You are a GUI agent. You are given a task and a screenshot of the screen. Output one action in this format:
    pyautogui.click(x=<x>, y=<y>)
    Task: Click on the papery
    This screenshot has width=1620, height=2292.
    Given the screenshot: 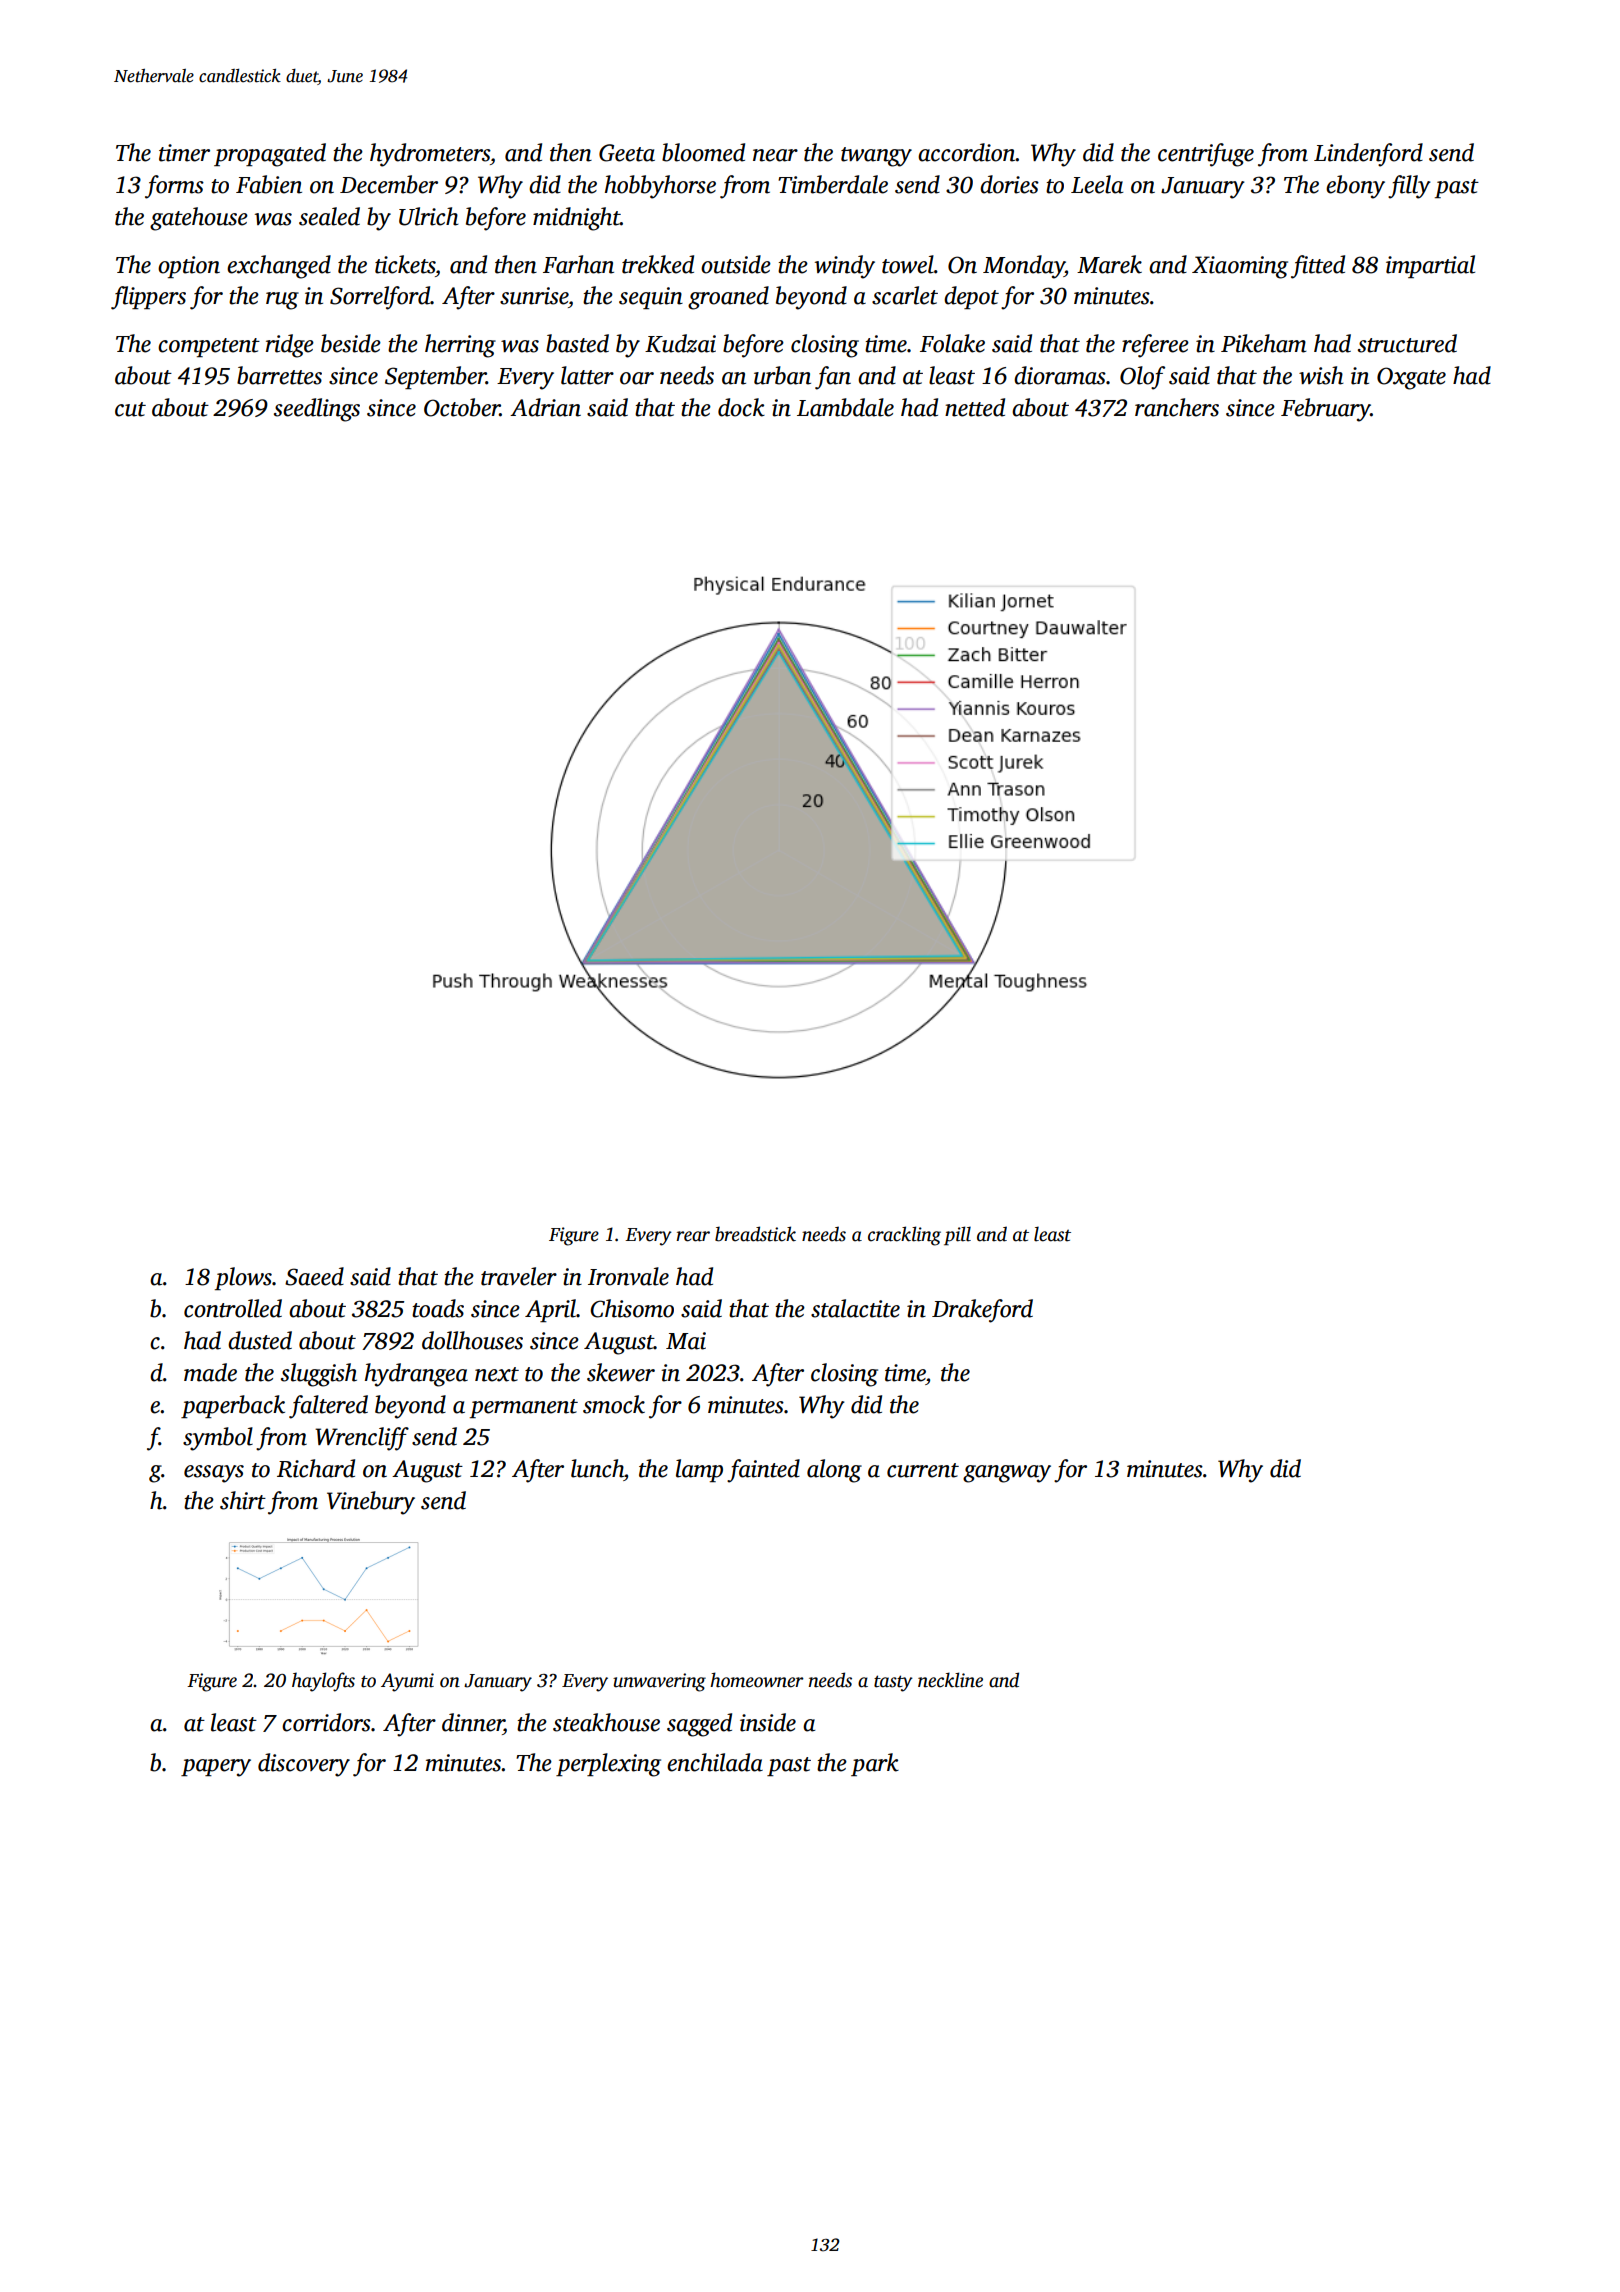 What is the action you would take?
    pyautogui.click(x=216, y=1768)
